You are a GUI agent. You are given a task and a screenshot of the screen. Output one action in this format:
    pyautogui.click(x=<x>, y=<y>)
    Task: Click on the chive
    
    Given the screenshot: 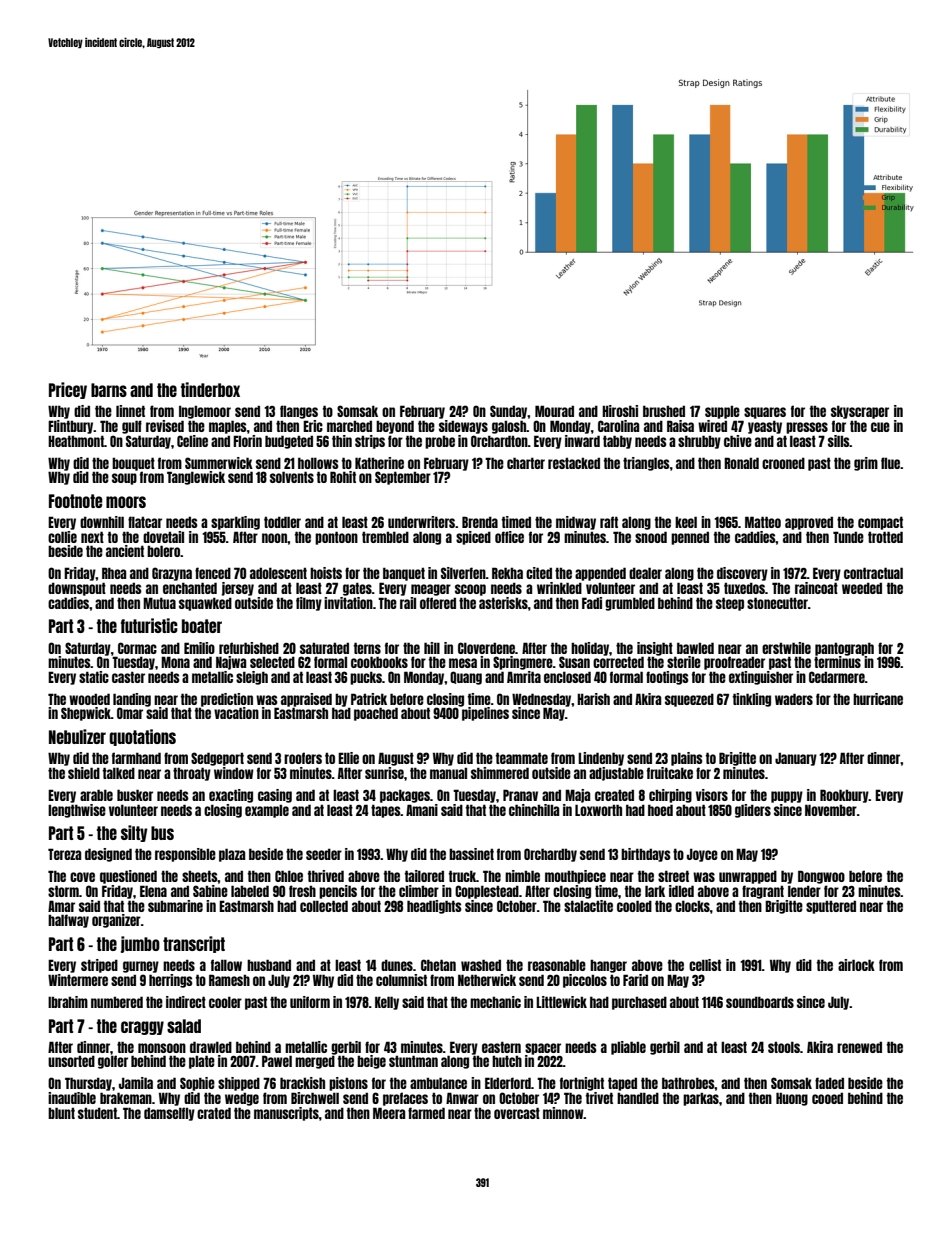 What is the action you would take?
    pyautogui.click(x=738, y=441)
